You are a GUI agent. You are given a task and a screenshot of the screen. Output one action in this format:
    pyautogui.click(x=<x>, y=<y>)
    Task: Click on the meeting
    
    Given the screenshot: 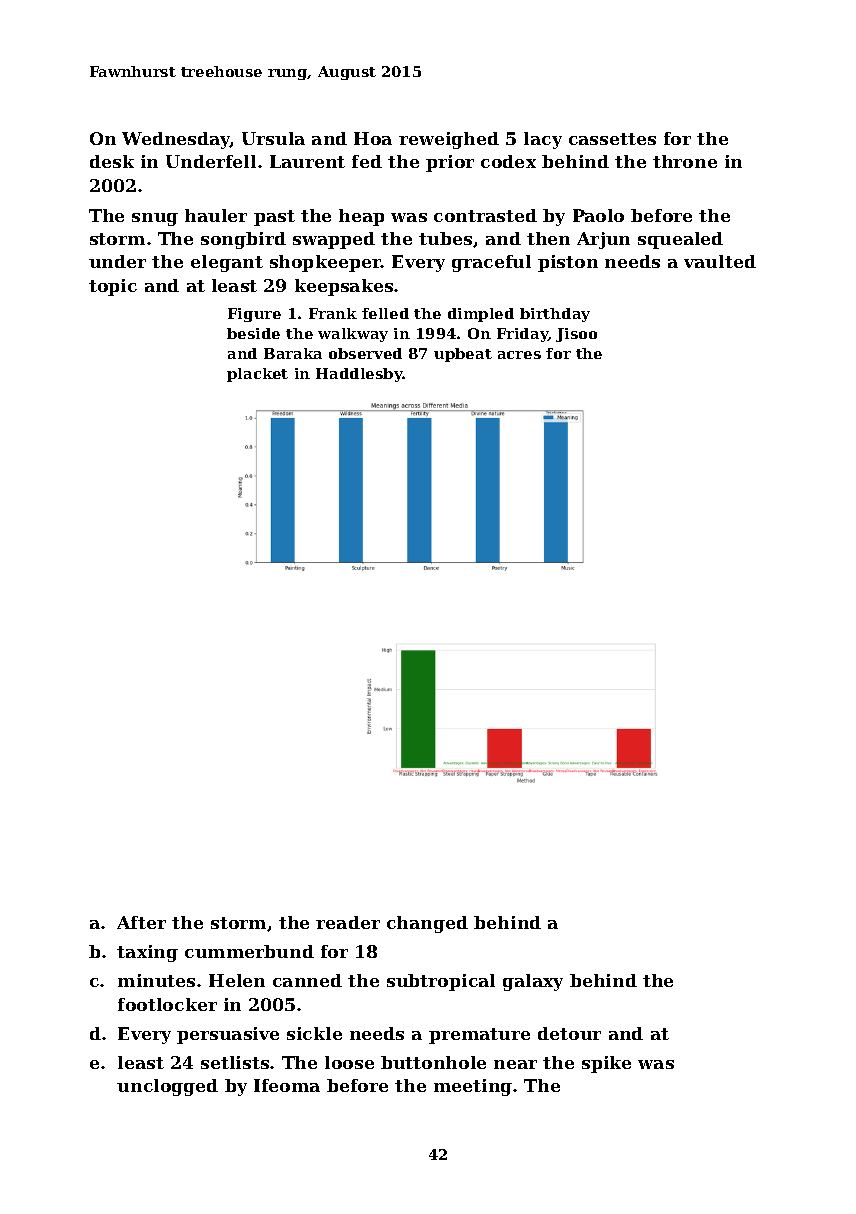 What is the action you would take?
    pyautogui.click(x=473, y=1087)
